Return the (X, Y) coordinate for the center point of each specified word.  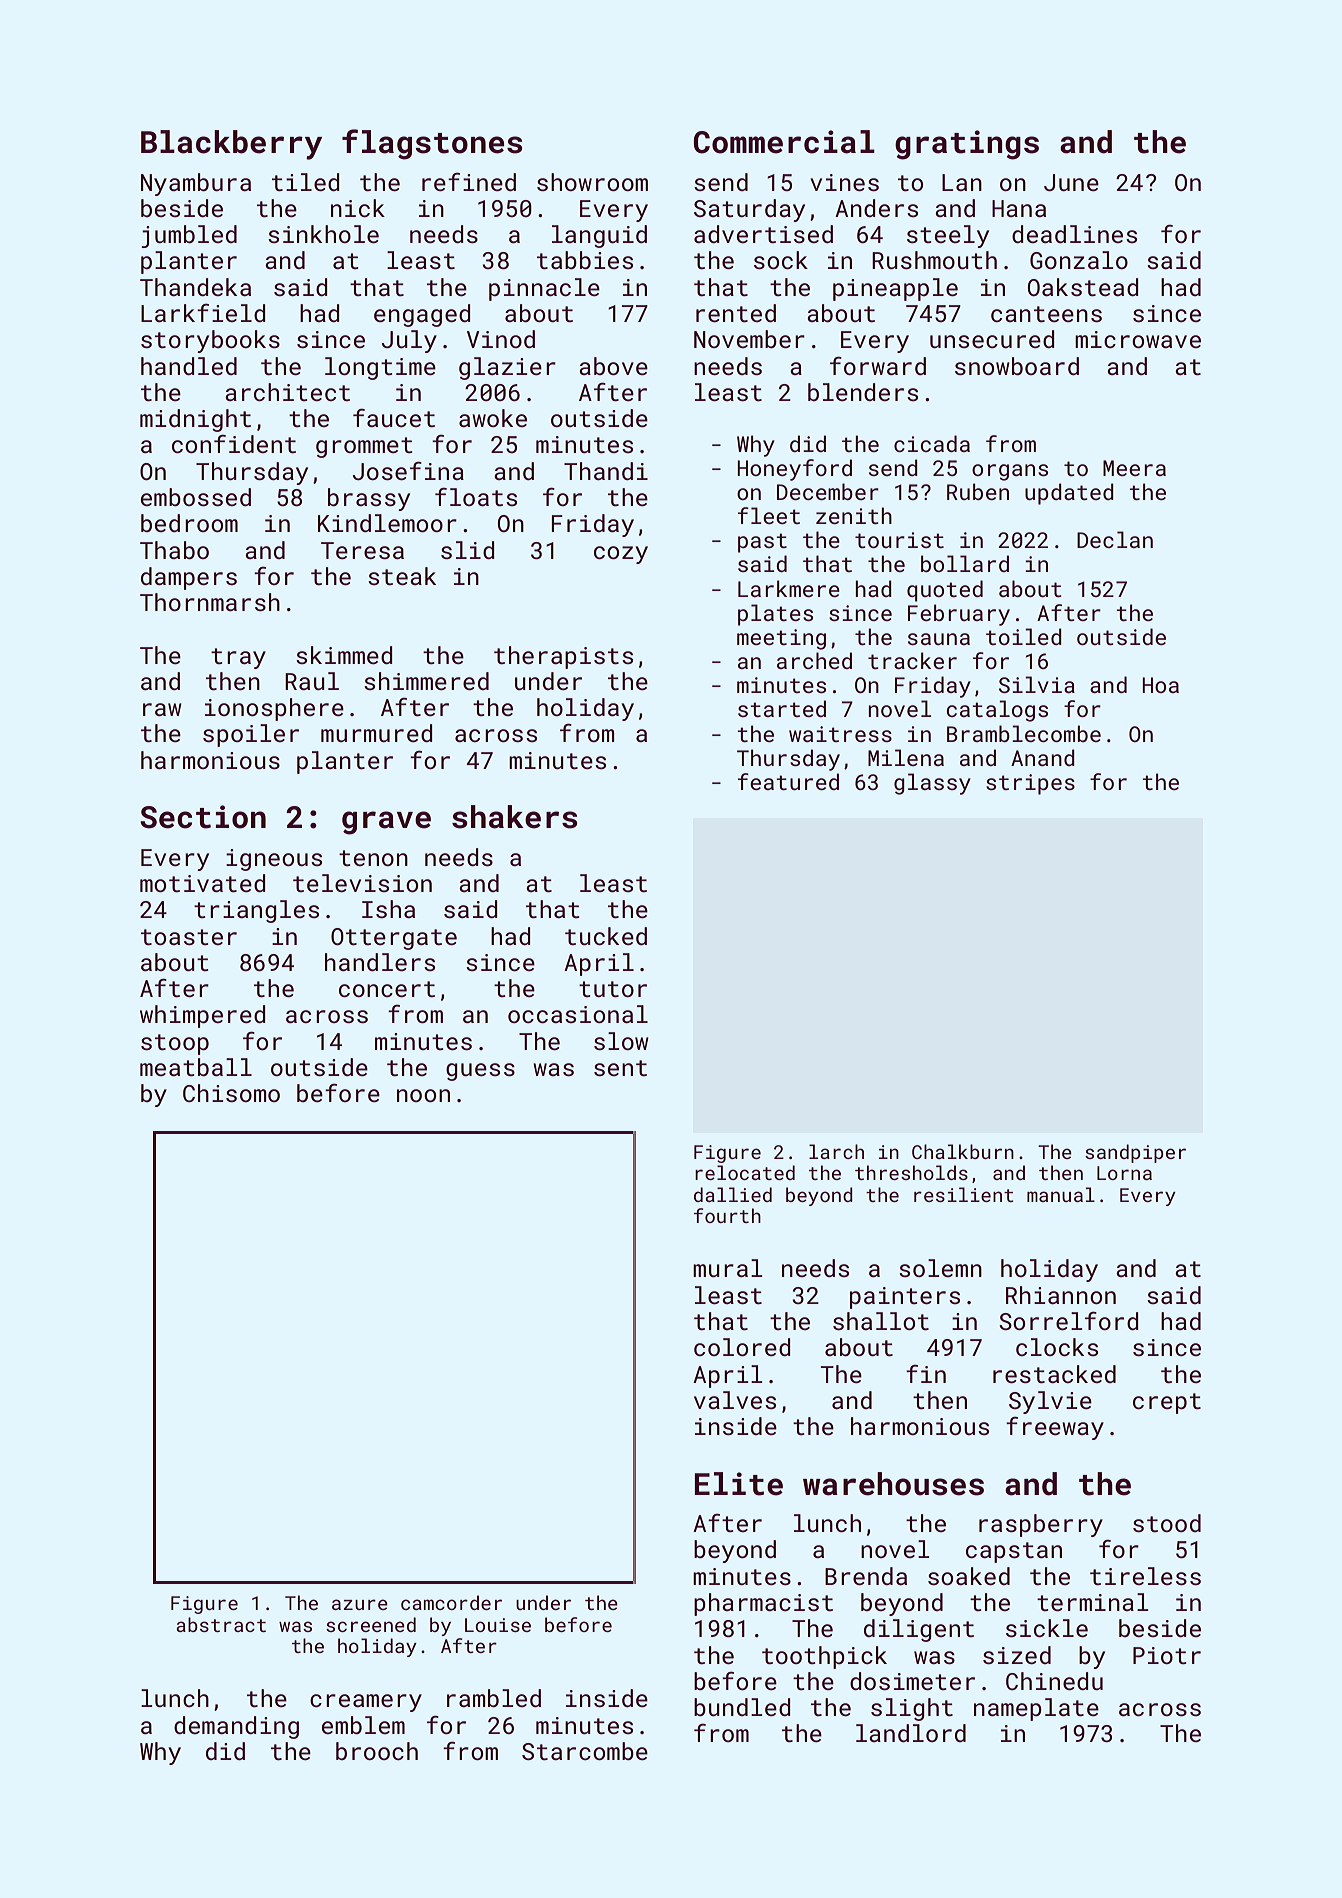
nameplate (1036, 1709)
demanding (236, 1727)
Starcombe (585, 1751)
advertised (763, 234)
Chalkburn (963, 1151)
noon (423, 1095)
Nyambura (196, 184)
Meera (1134, 468)
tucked (606, 936)
